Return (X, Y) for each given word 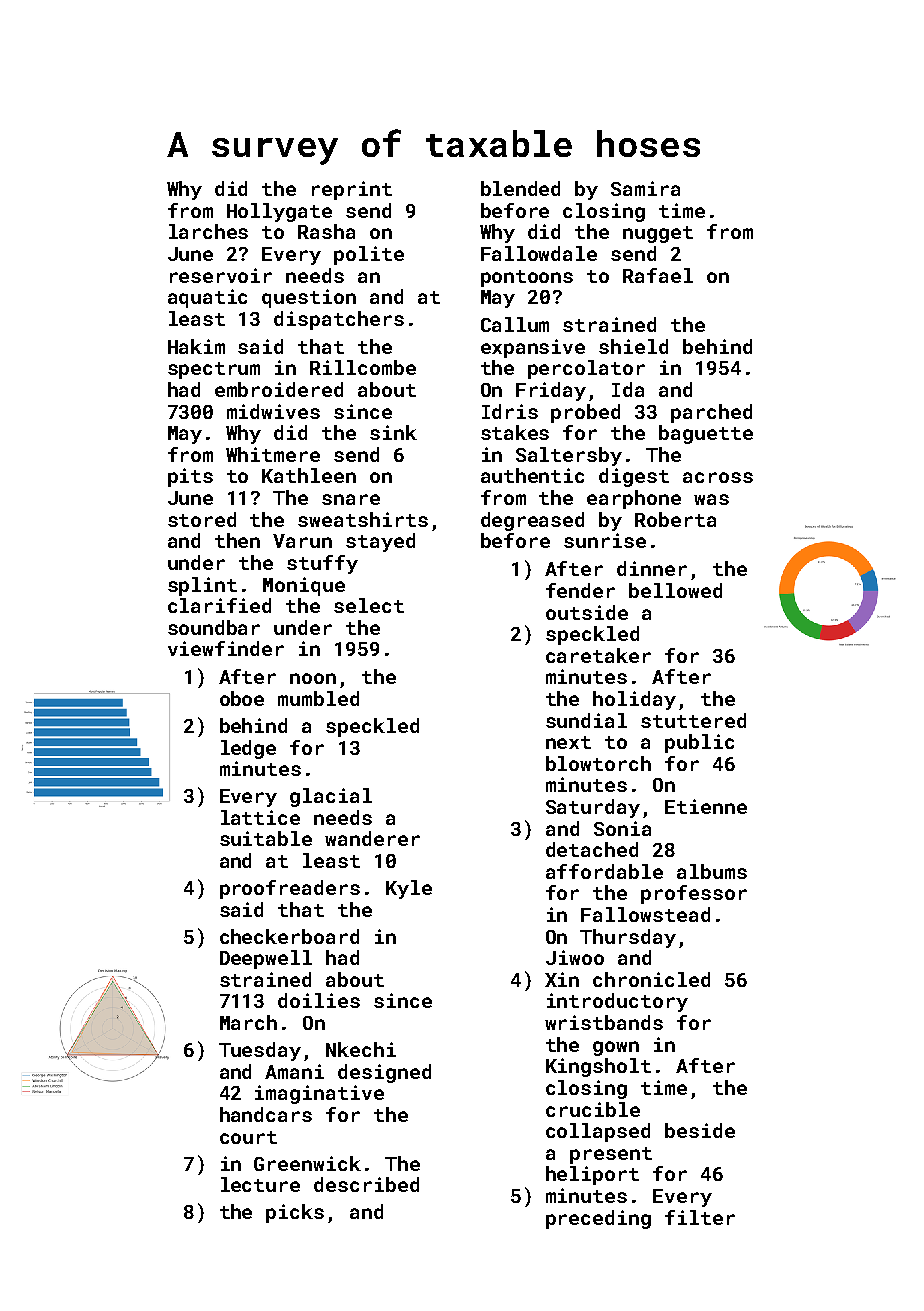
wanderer (372, 838)
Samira (645, 188)
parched (711, 413)
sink (393, 432)
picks (295, 1213)
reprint (352, 190)
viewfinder (226, 648)
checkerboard (289, 936)
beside (700, 1130)
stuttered (693, 720)
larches (208, 231)
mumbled (318, 698)
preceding (598, 1219)
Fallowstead (645, 914)
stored (202, 519)
